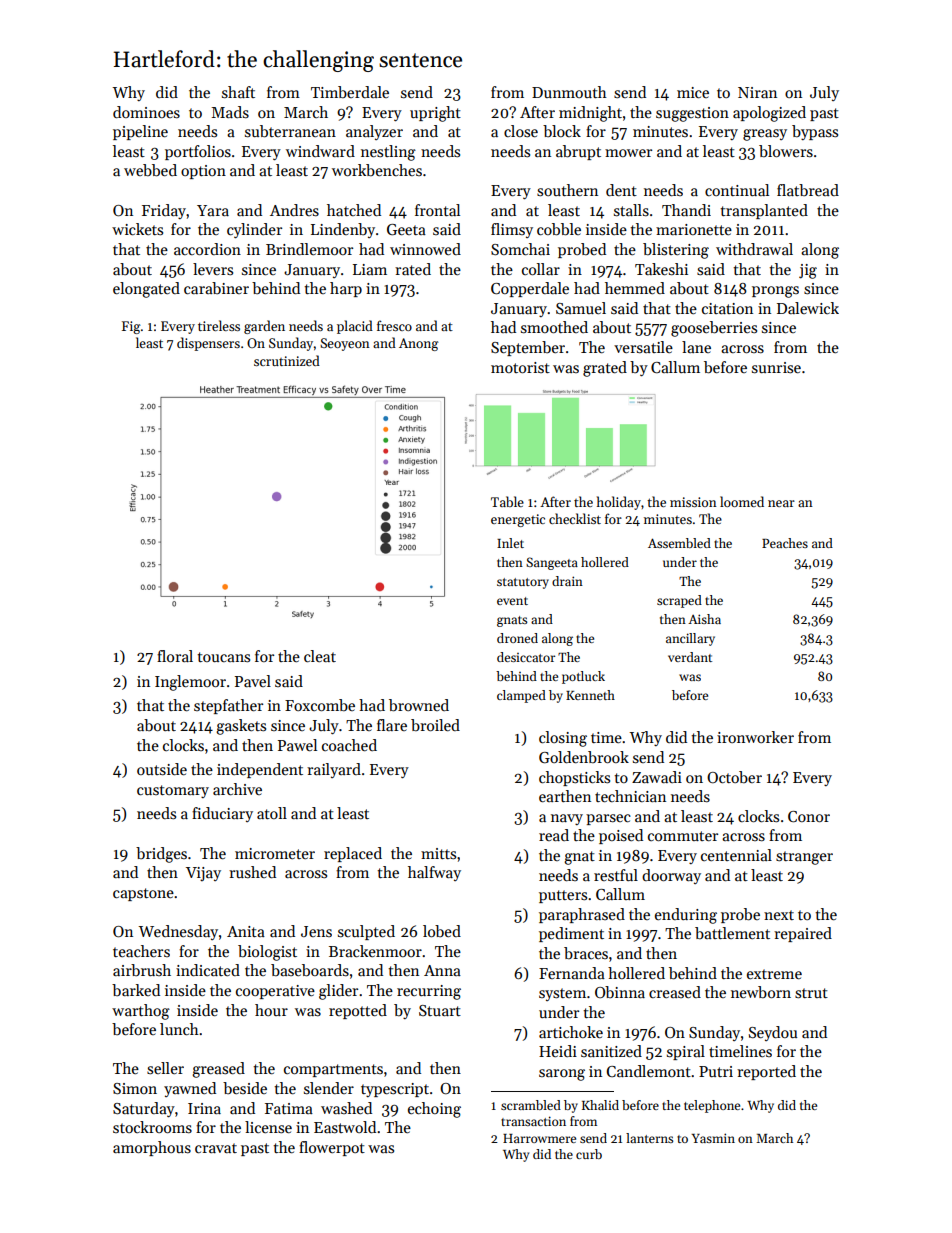 This page has width=952, height=1233. Describe the element at coordinates (254, 230) in the page. I see `cylinder` at that location.
